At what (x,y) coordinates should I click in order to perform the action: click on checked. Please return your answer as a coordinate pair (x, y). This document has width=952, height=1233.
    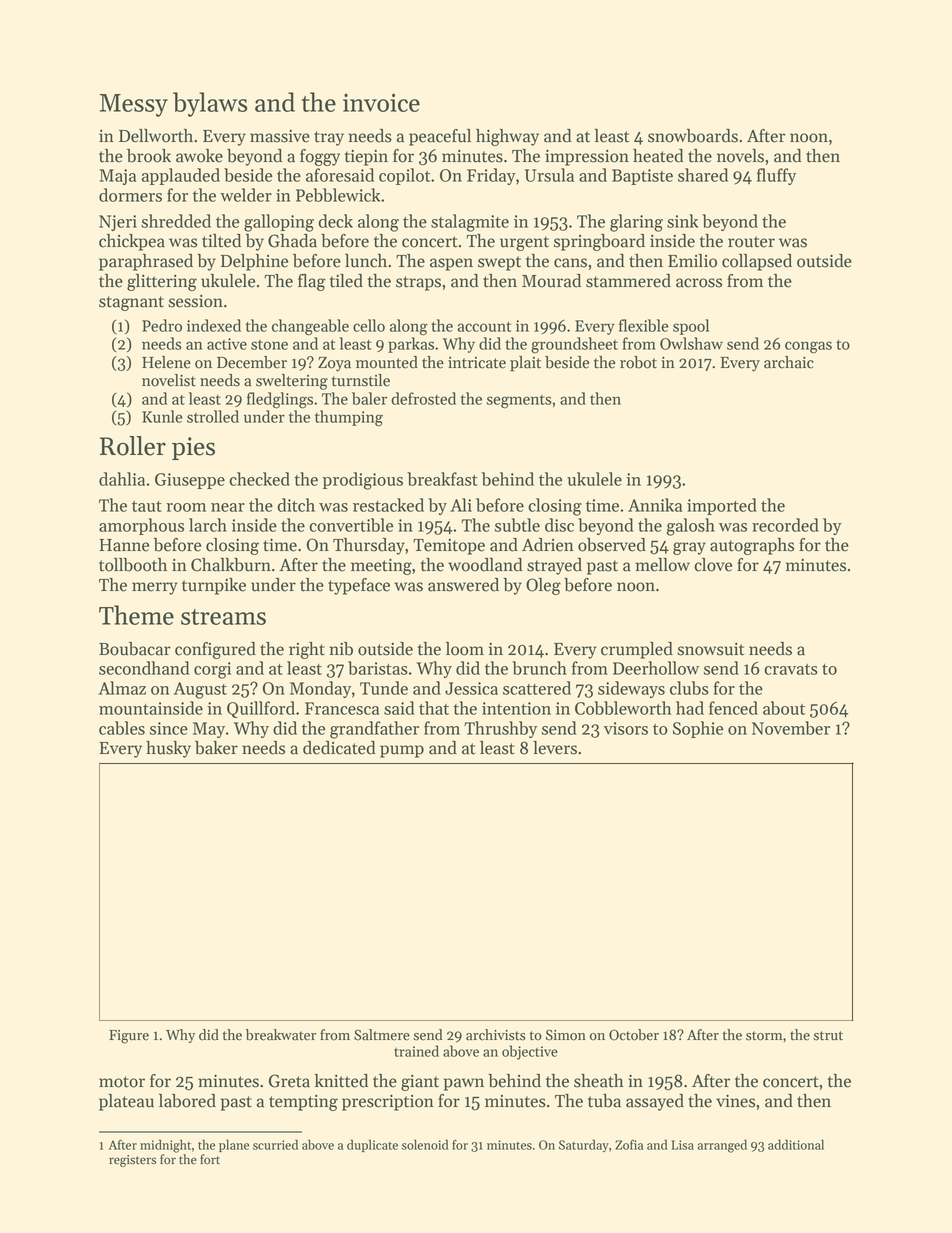
    Looking at the image, I should click on (259, 479).
